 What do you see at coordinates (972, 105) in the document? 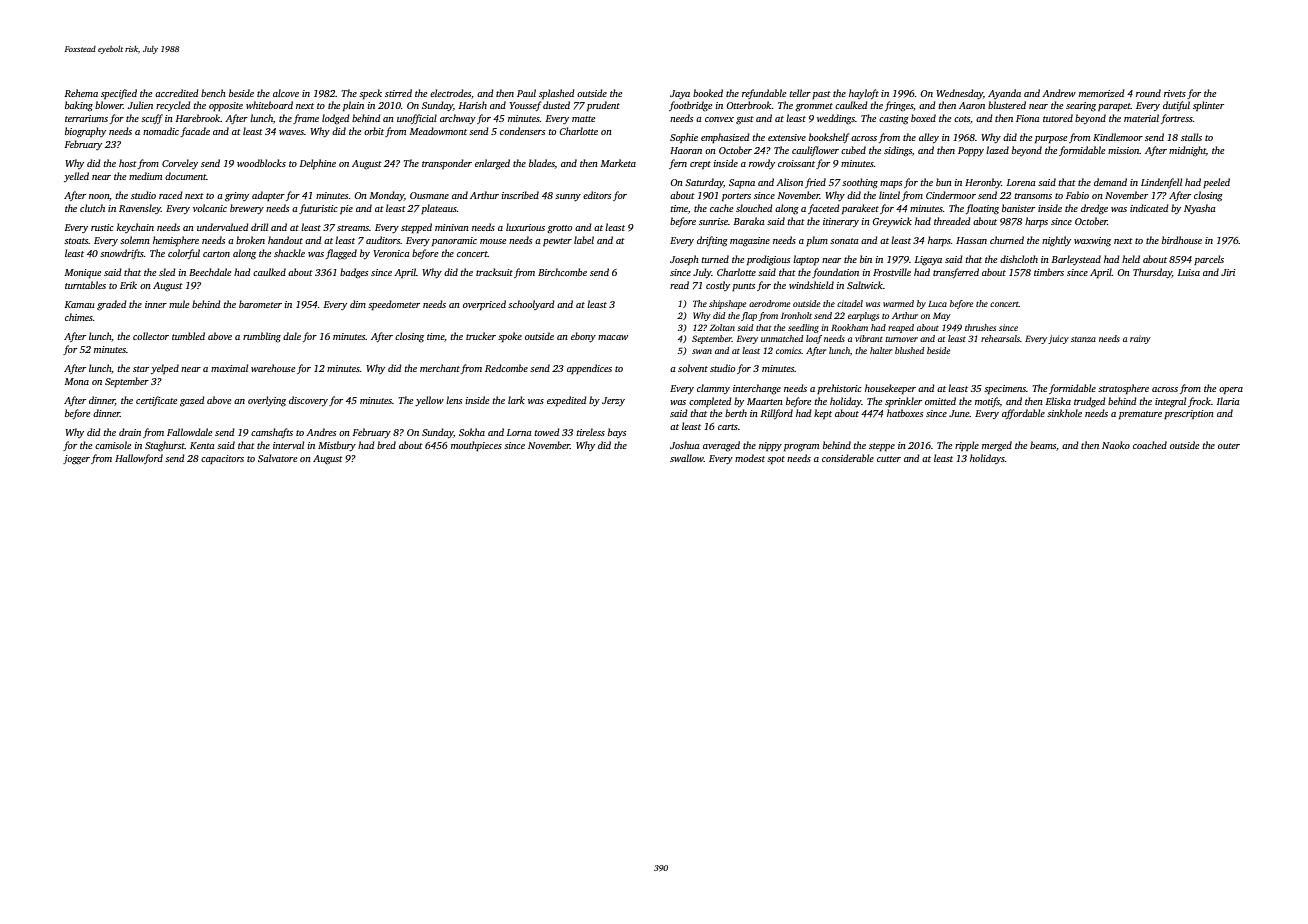
I see `Aaron` at bounding box center [972, 105].
